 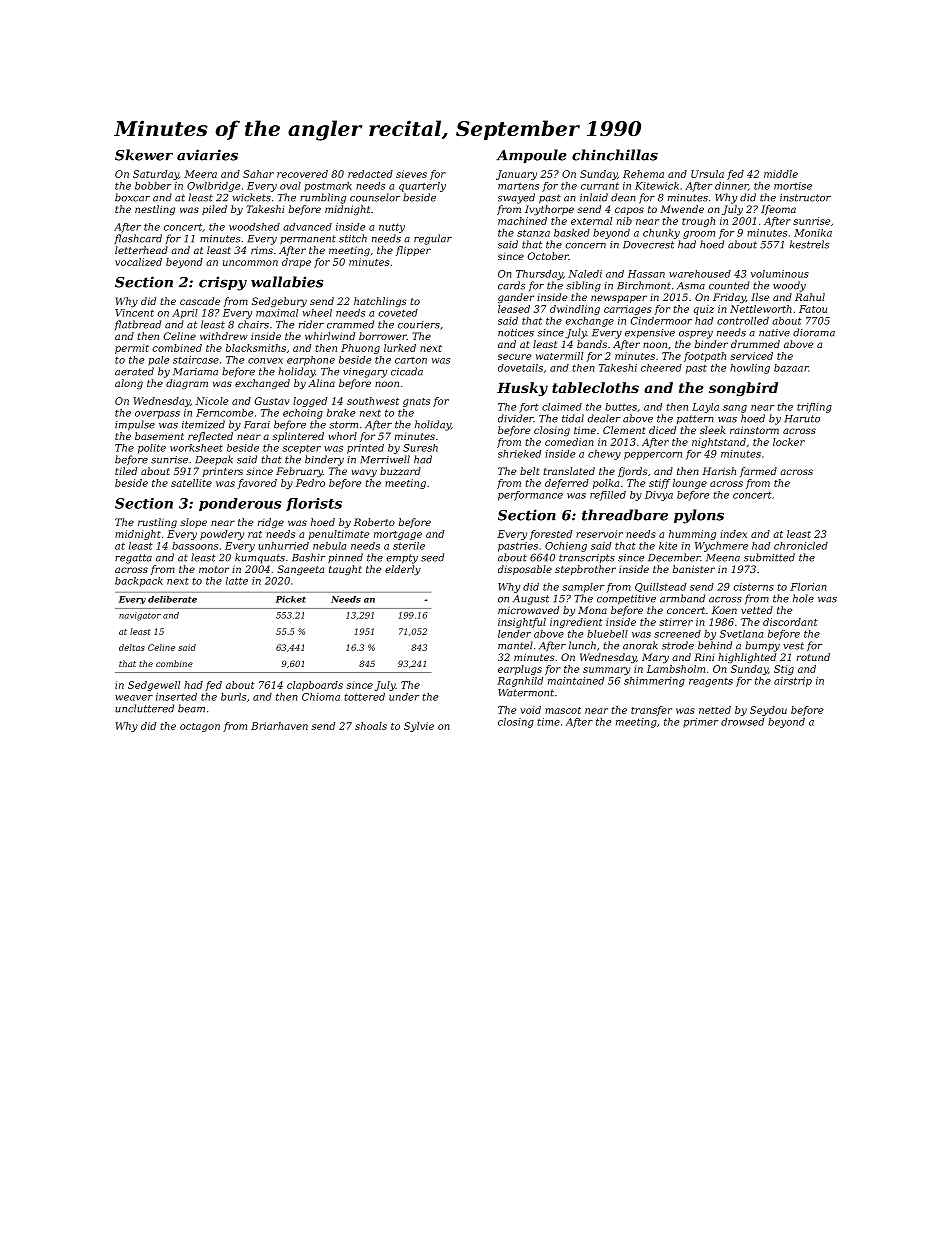 I want to click on piled, so click(x=214, y=210).
